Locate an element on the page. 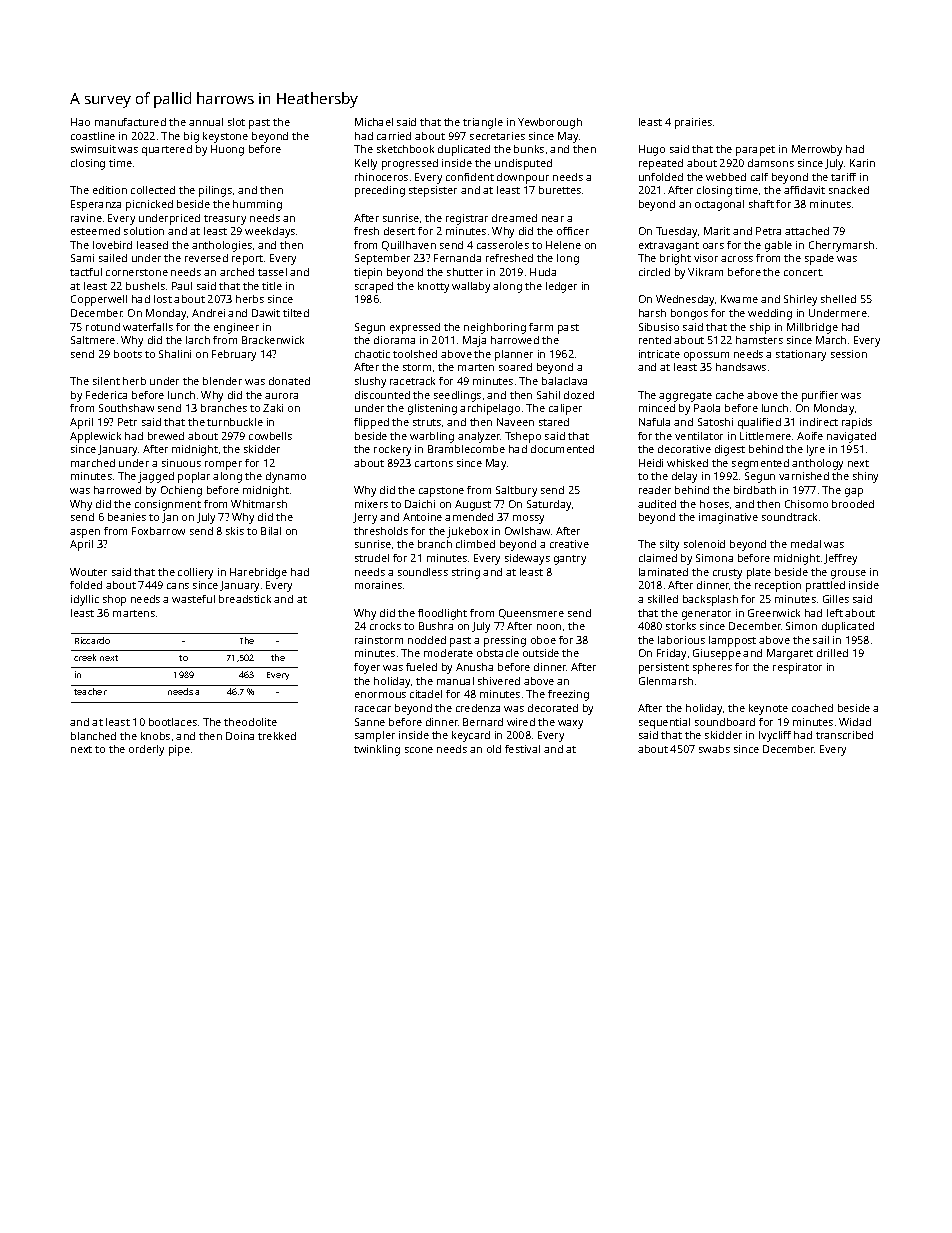 The height and width of the document is (1233, 952). bunks is located at coordinates (529, 149).
